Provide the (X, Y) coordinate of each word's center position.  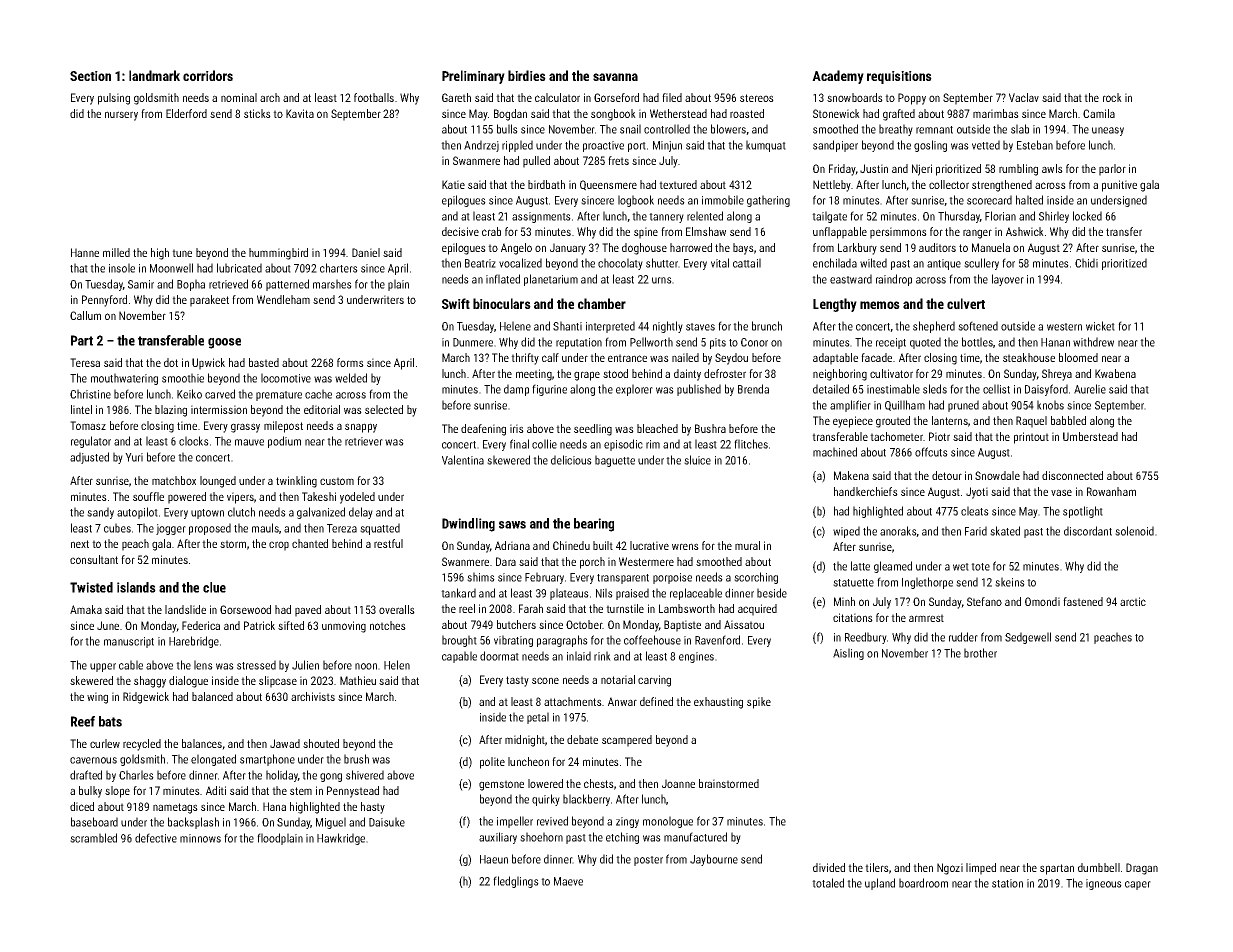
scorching (756, 578)
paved (308, 611)
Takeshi (319, 496)
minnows (200, 838)
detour (947, 475)
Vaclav (1024, 97)
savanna (615, 77)
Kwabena (1115, 373)
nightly (668, 327)
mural (747, 545)
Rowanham (1111, 491)
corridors (208, 75)
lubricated (239, 268)
